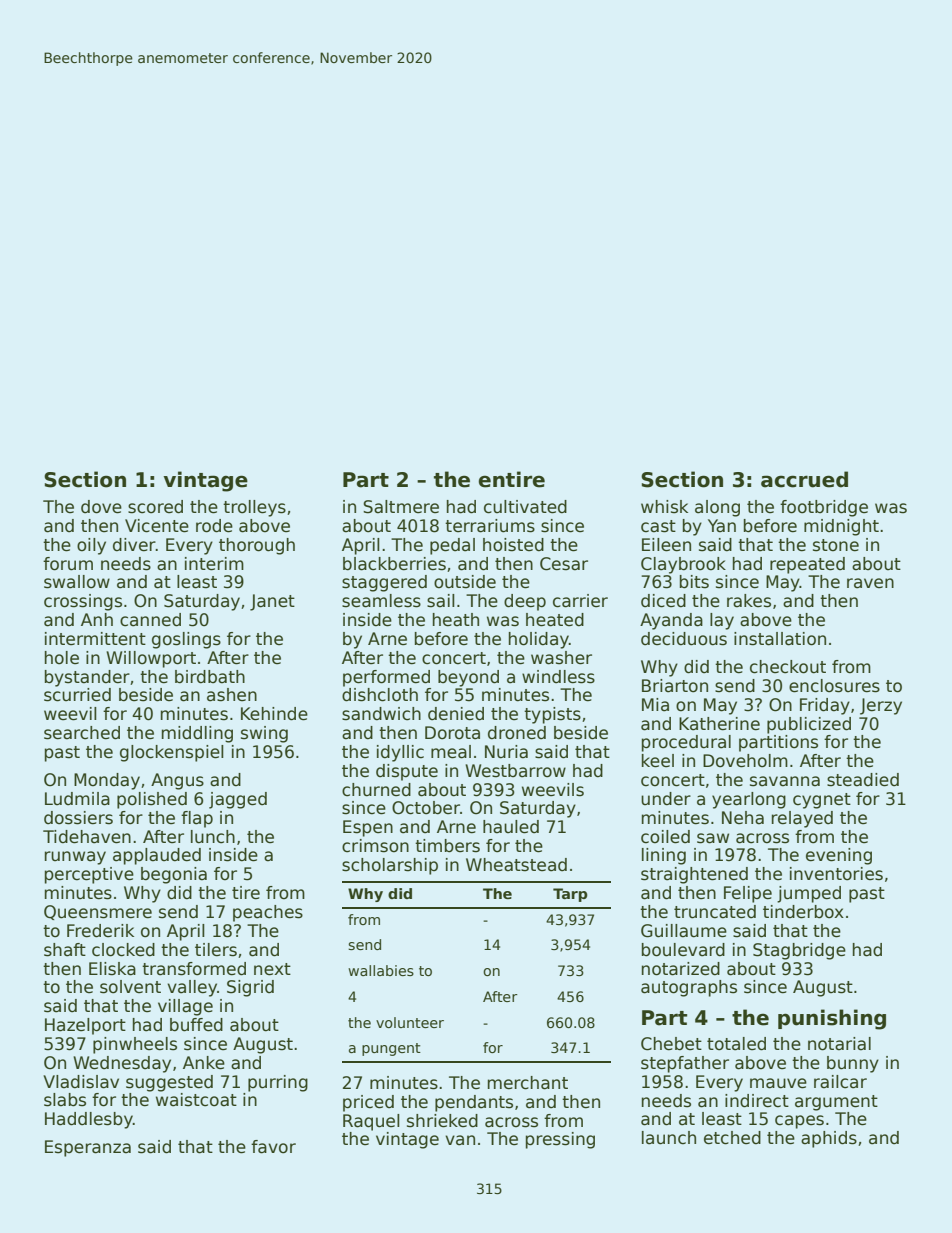 This document has width=952, height=1233. What do you see at coordinates (804, 479) in the document?
I see `accrued` at bounding box center [804, 479].
